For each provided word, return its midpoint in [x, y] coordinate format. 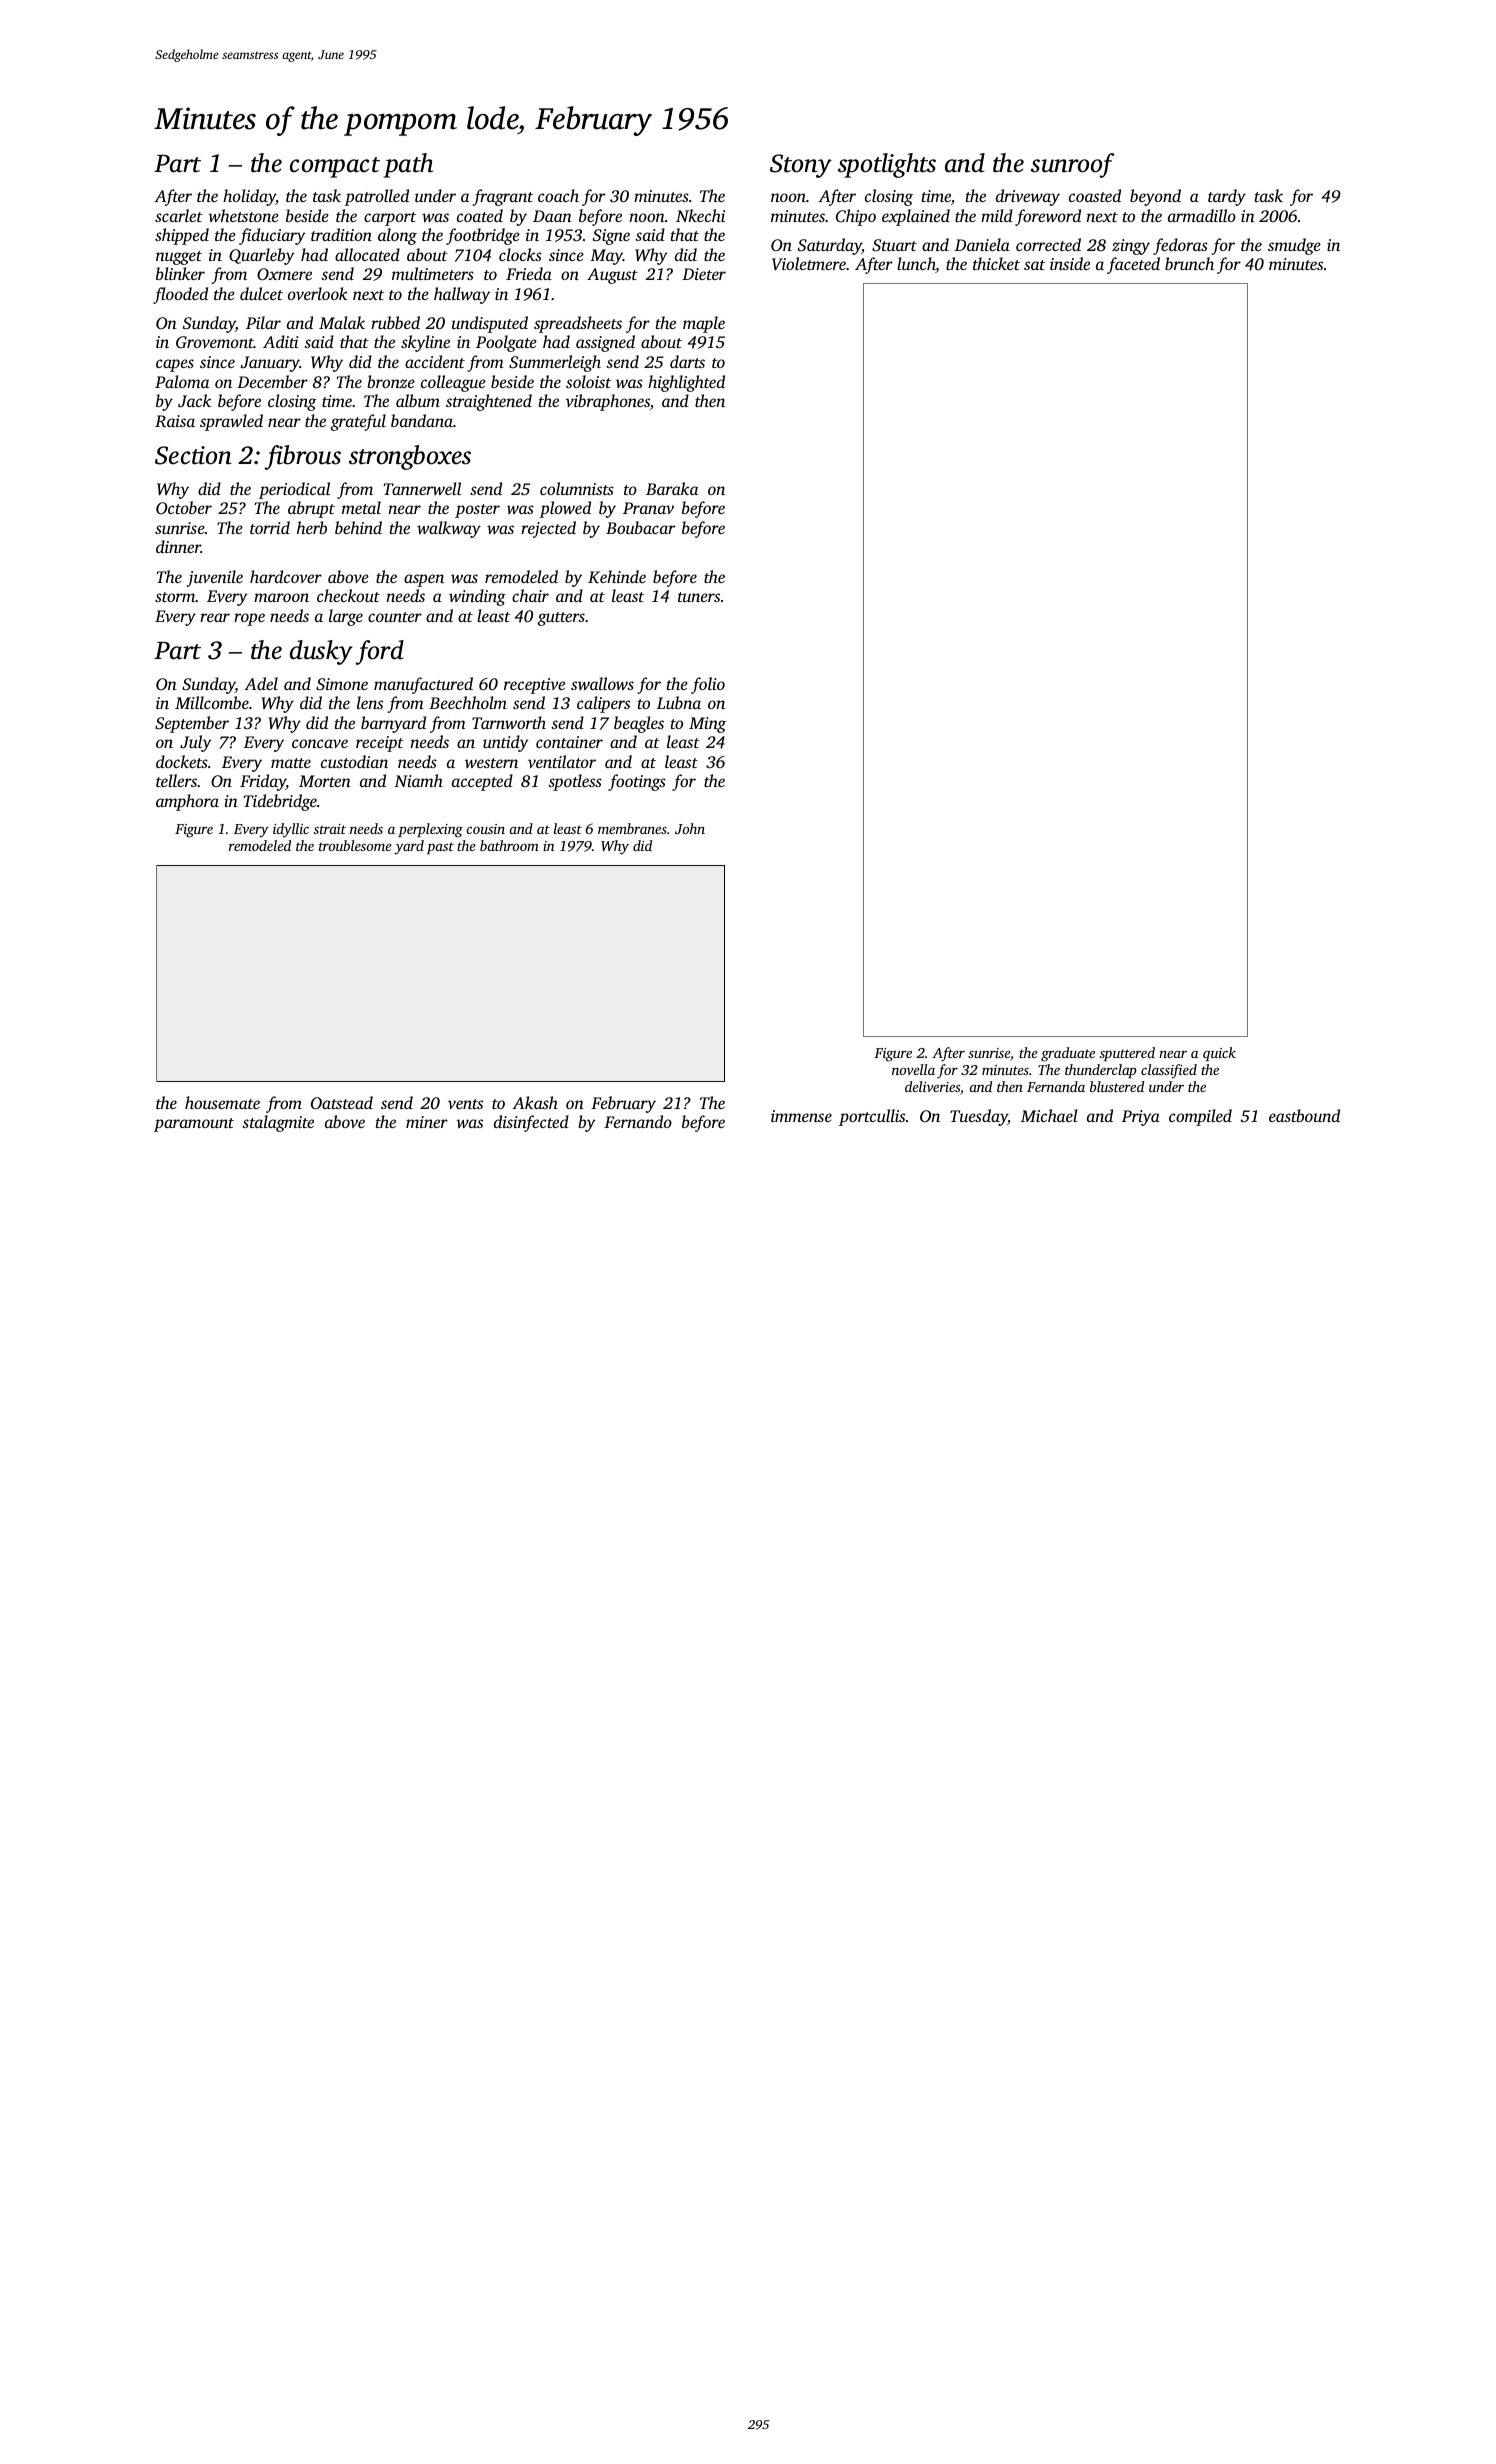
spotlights [887, 165]
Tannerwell [422, 488]
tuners [699, 597]
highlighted [686, 383]
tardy [1227, 197]
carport [390, 219]
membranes [632, 828]
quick [1219, 1054]
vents [465, 1104]
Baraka [672, 488]
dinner [178, 546]
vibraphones [607, 402]
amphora [187, 802]
